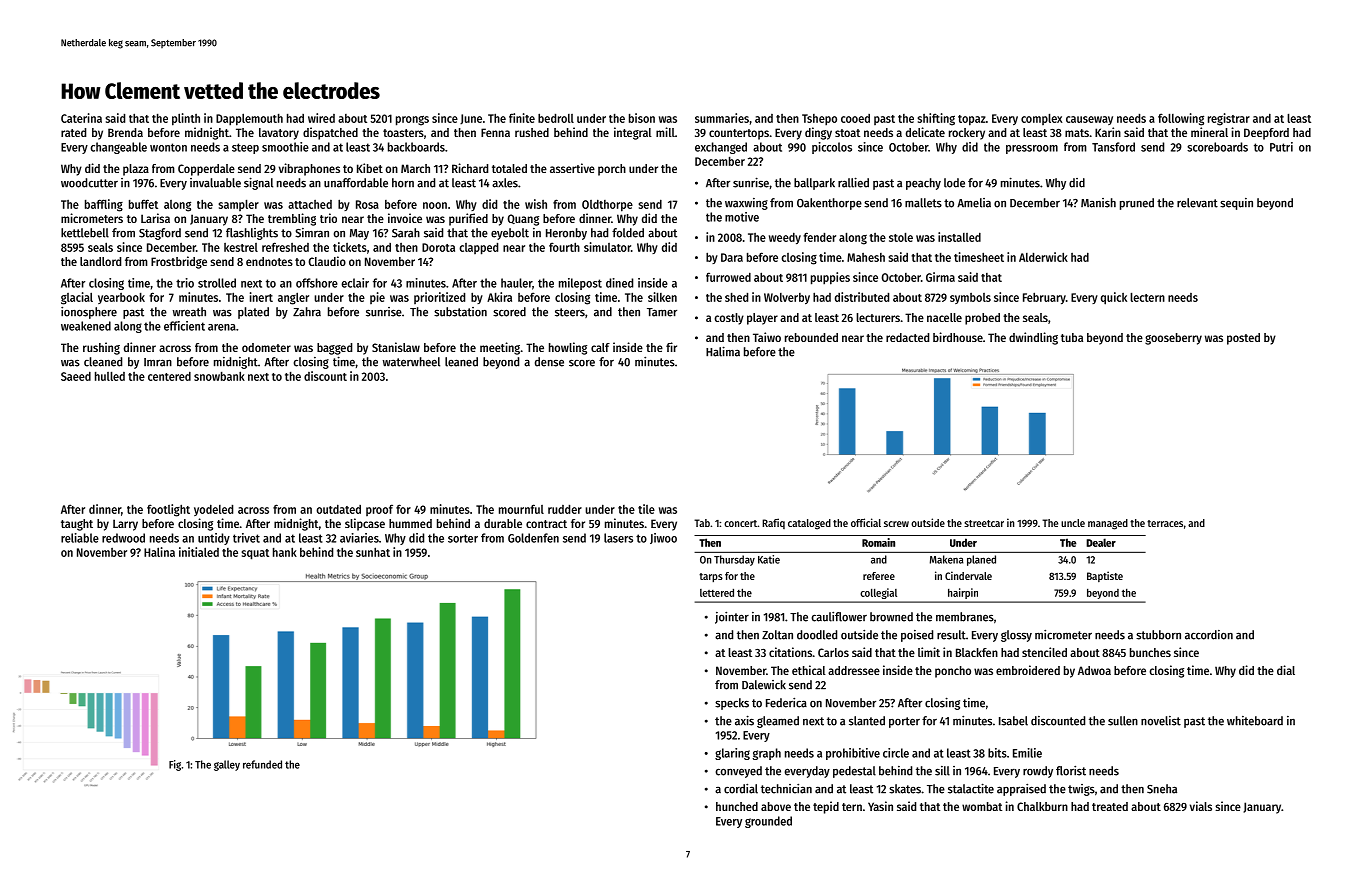 The width and height of the document is (1372, 887). What do you see at coordinates (206, 170) in the document?
I see `Copperdale` at bounding box center [206, 170].
